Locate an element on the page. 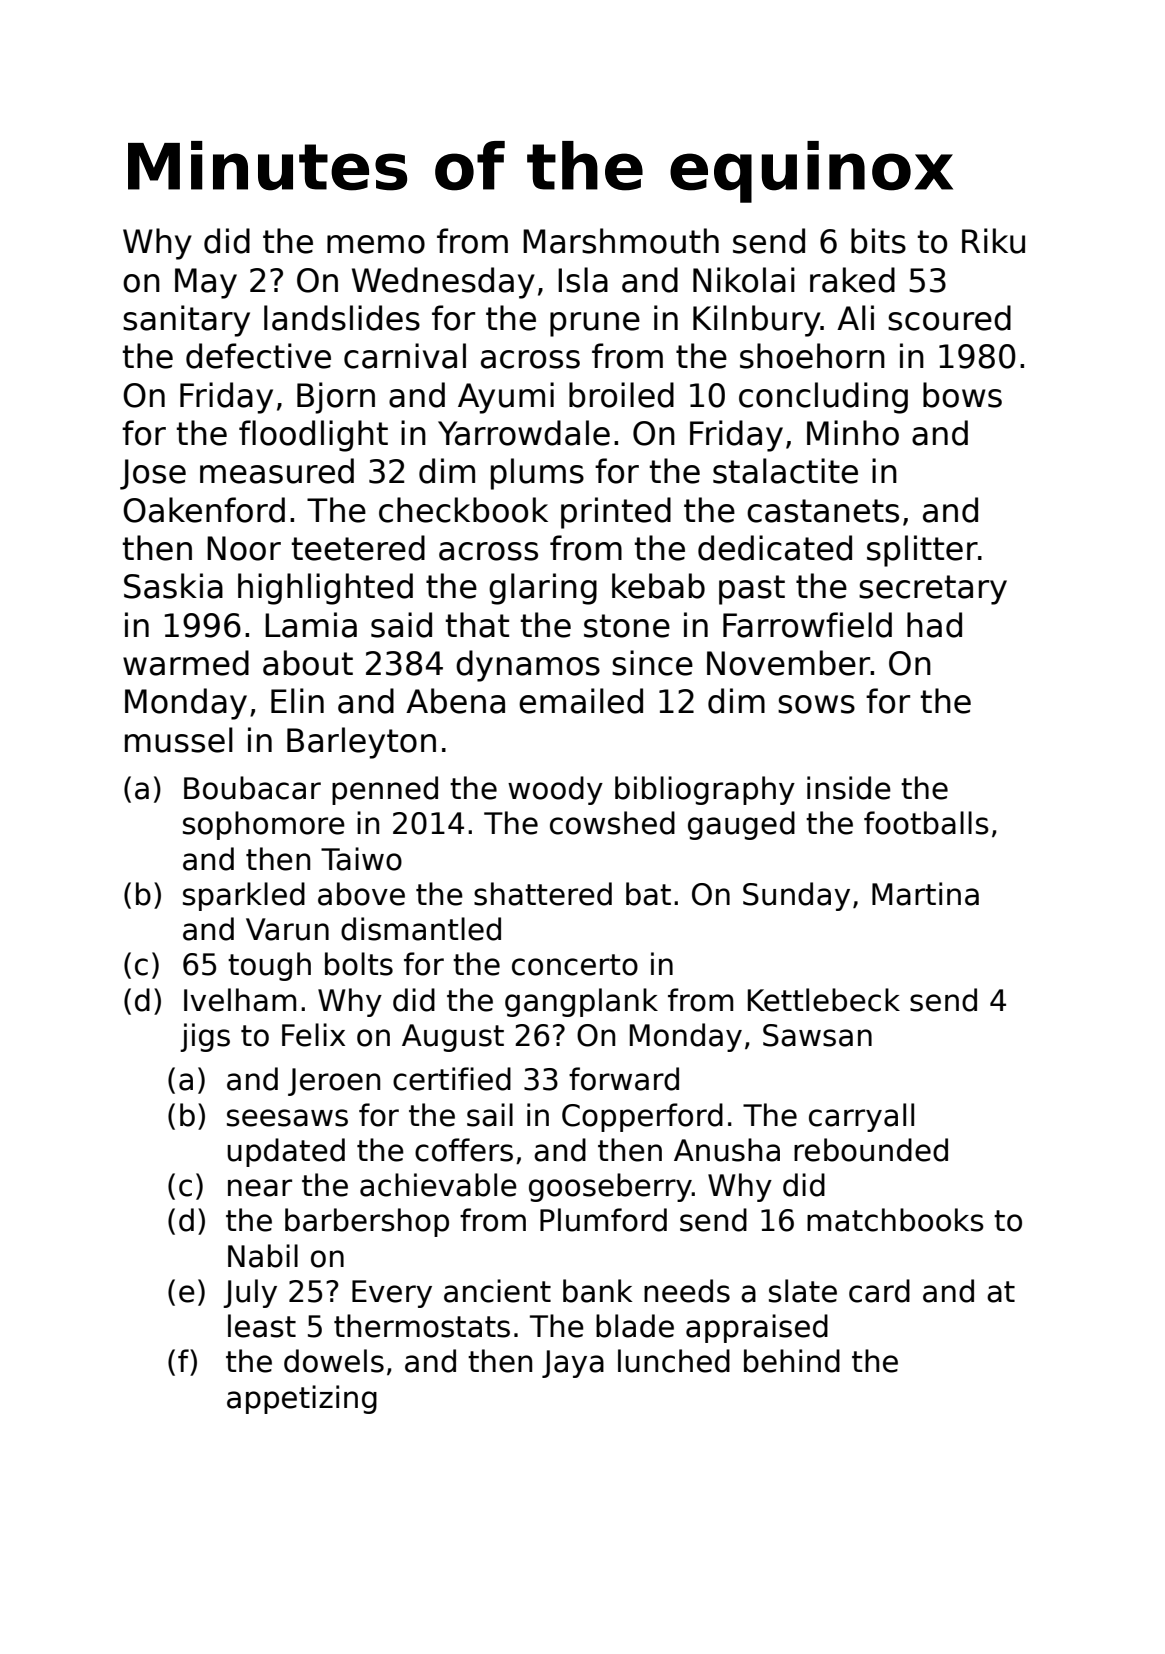 This image has height=1654, width=1165. July is located at coordinates (250, 1293).
